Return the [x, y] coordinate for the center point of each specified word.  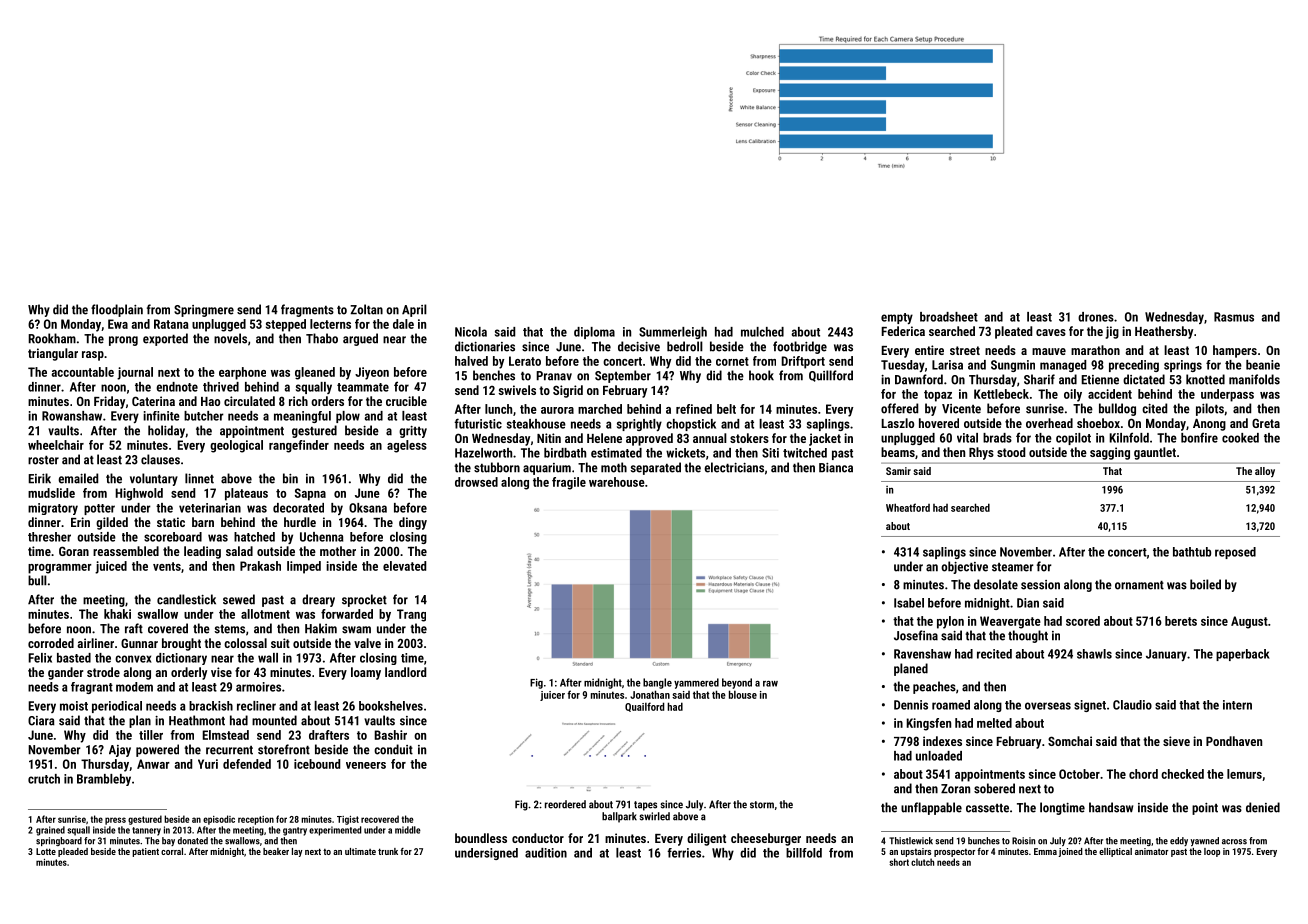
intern [1237, 705]
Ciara [41, 721]
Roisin [1023, 841]
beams [898, 452]
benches [494, 375]
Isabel [909, 603]
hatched [254, 537]
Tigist [348, 820]
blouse [743, 694]
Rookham [52, 338]
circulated [249, 401]
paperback [1243, 655]
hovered [939, 423]
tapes [645, 806]
